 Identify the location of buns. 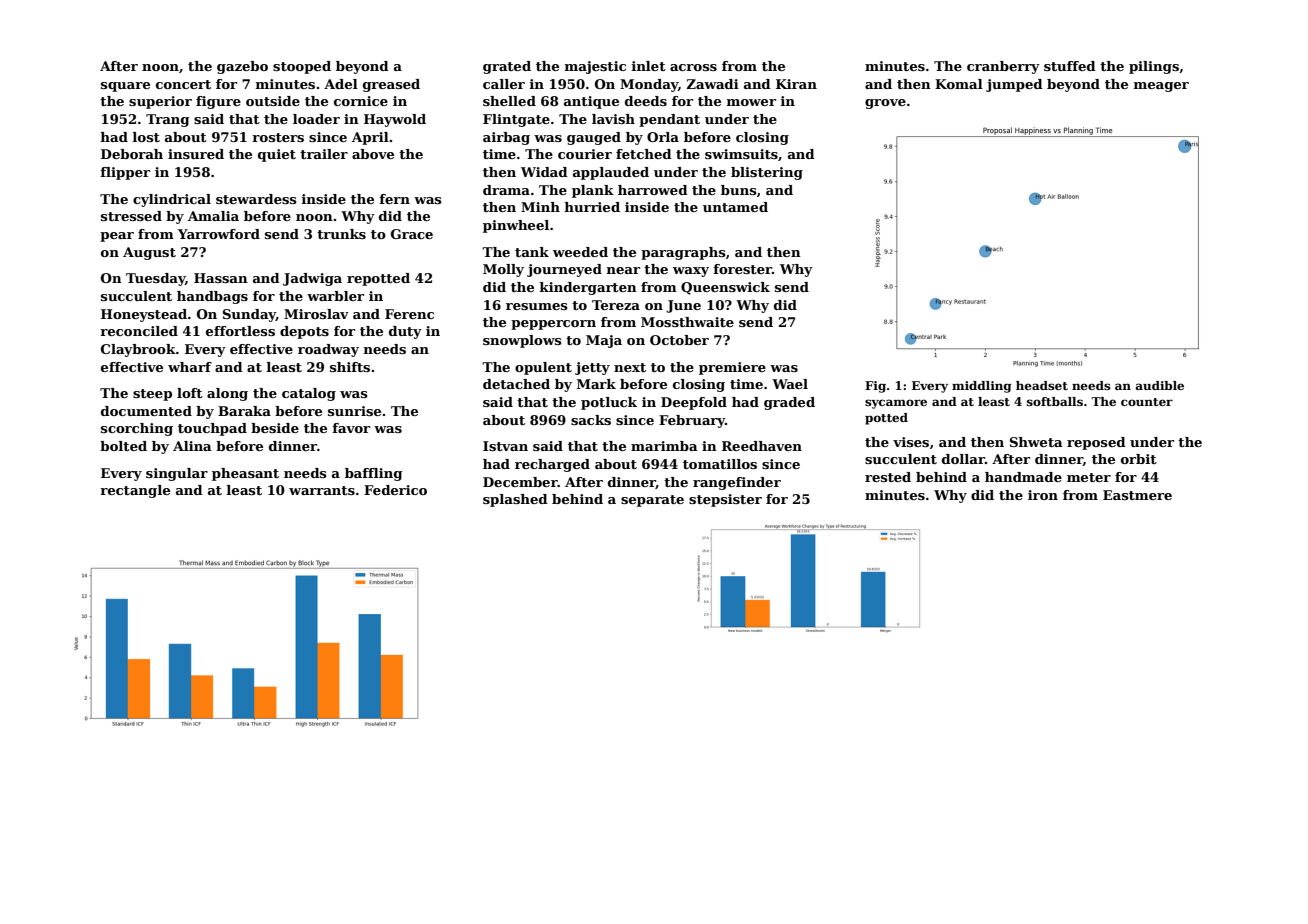
(739, 190).
